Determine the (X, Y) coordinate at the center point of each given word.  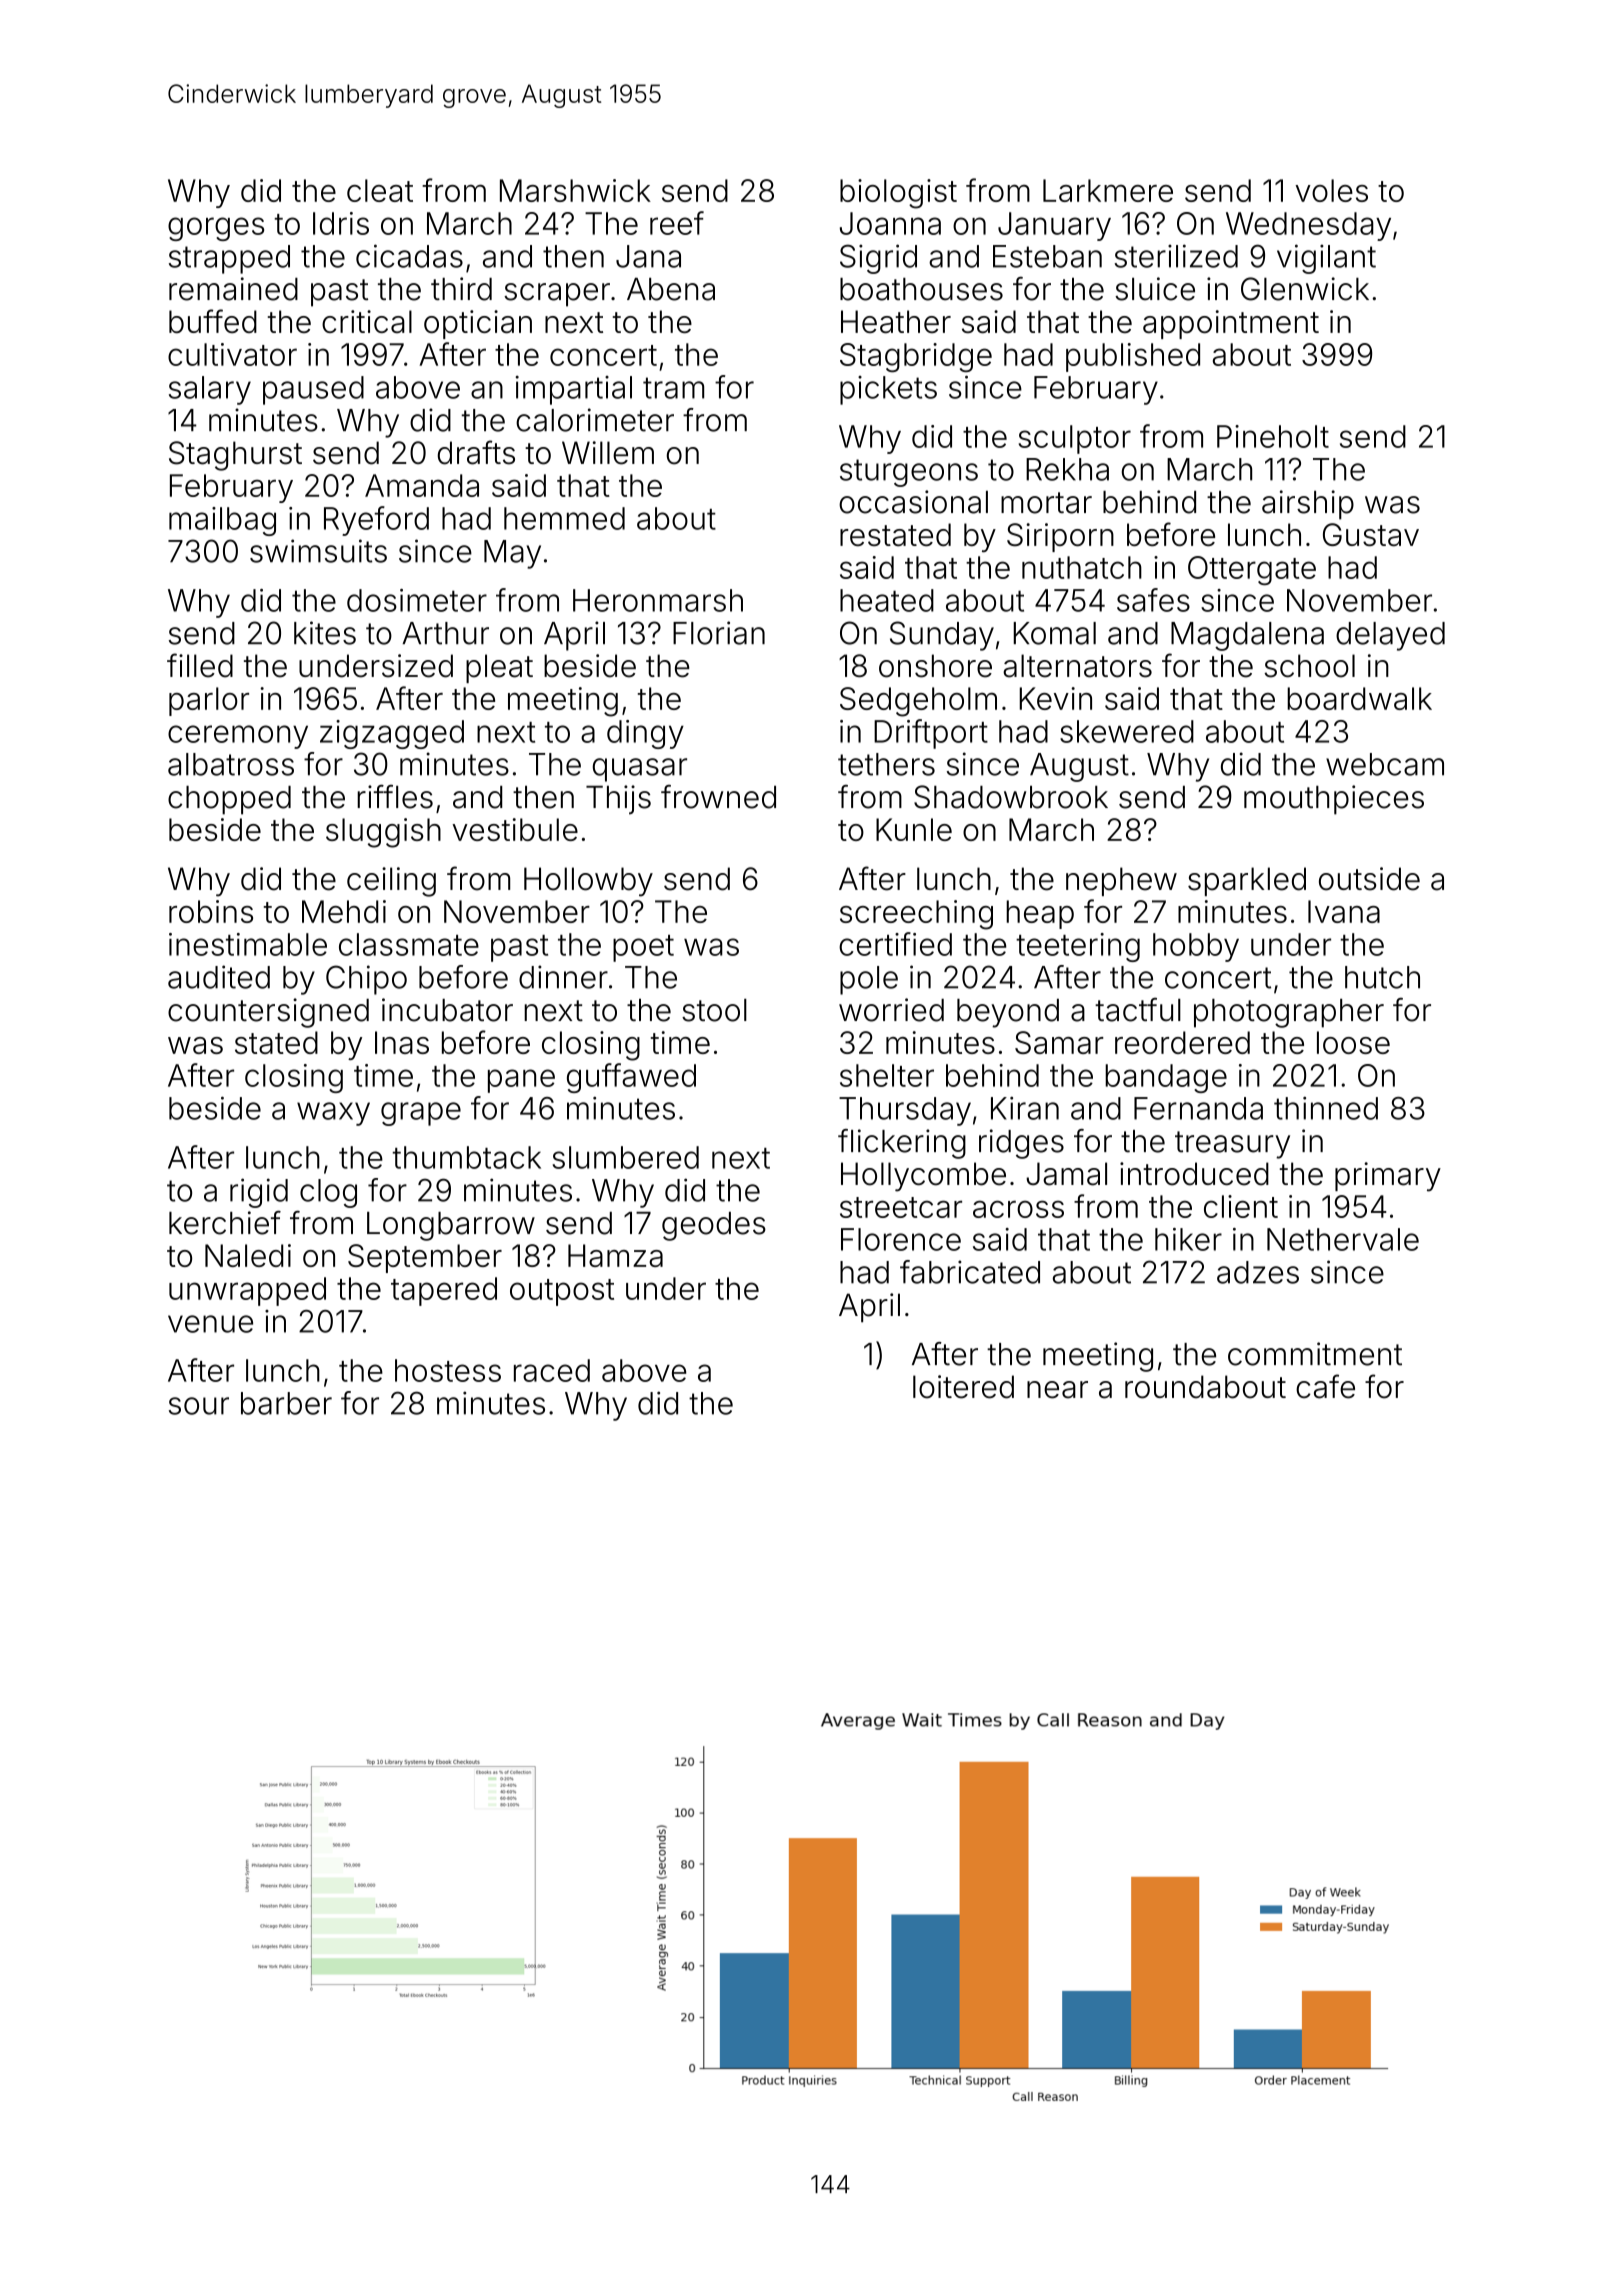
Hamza (615, 1255)
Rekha (1067, 469)
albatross (231, 764)
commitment (1315, 1354)
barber (286, 1403)
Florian (719, 633)
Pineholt (1273, 436)
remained (233, 289)
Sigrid (878, 259)
